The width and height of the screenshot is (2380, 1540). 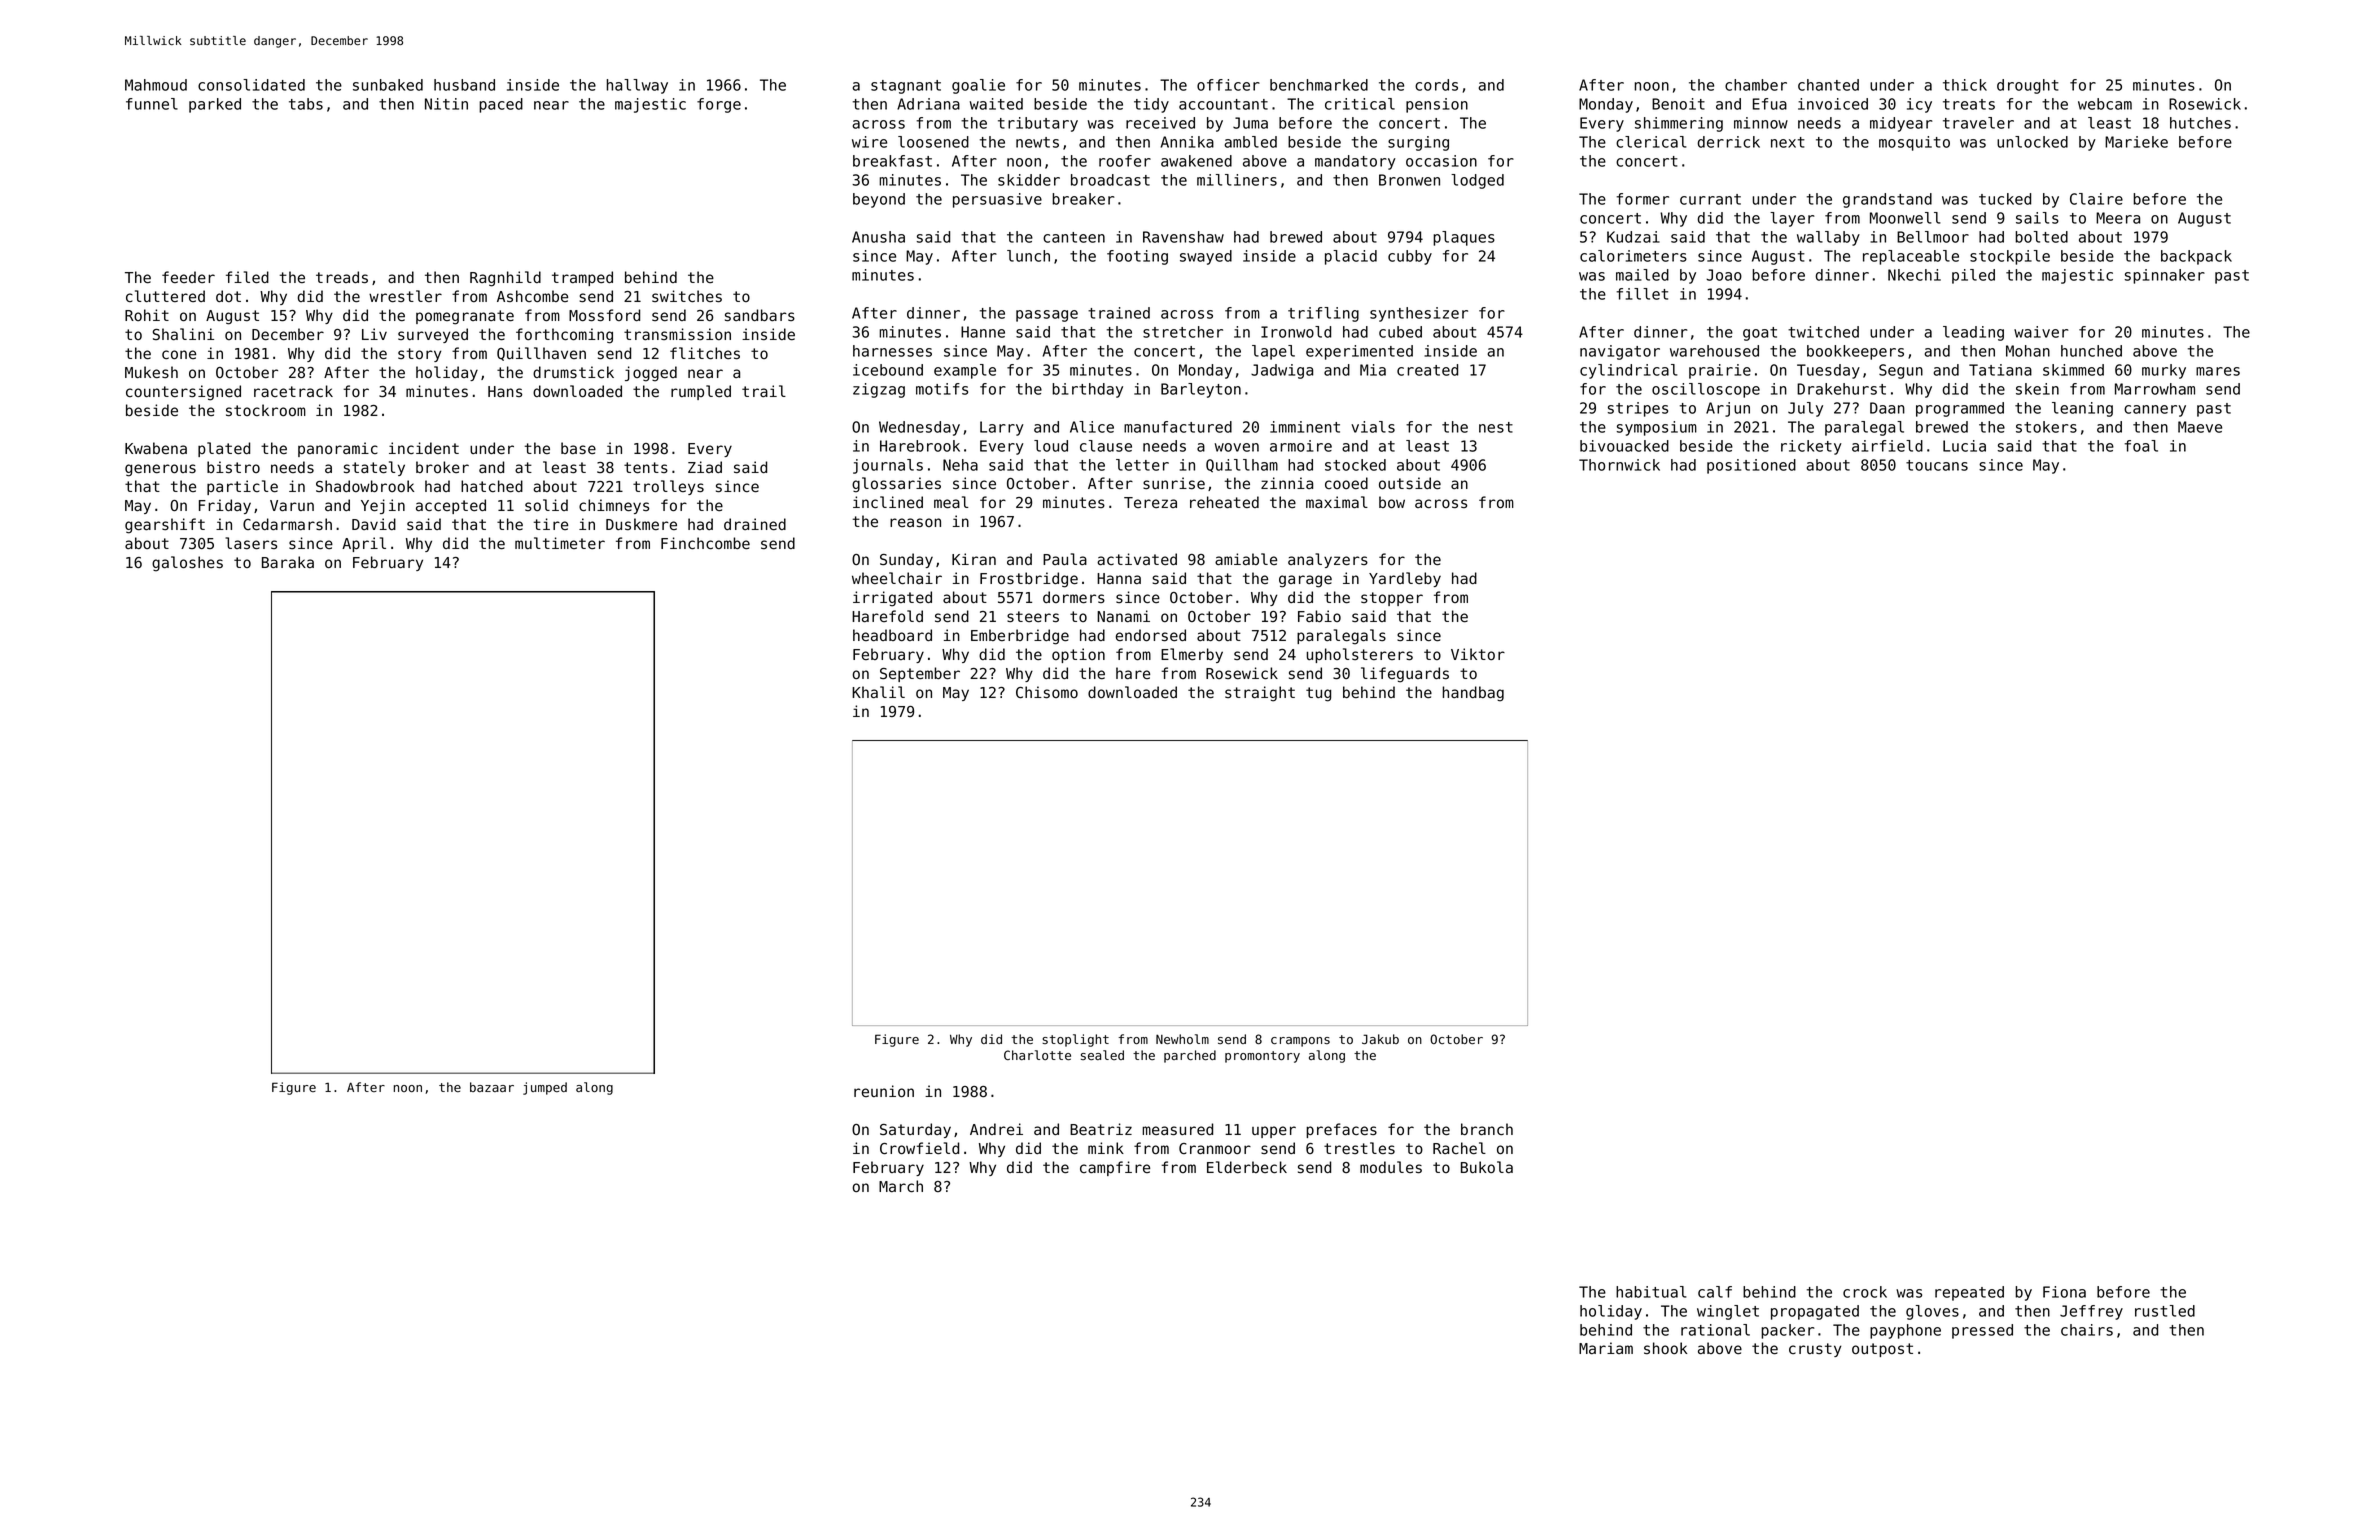 I want to click on chairs, so click(x=2087, y=1330).
